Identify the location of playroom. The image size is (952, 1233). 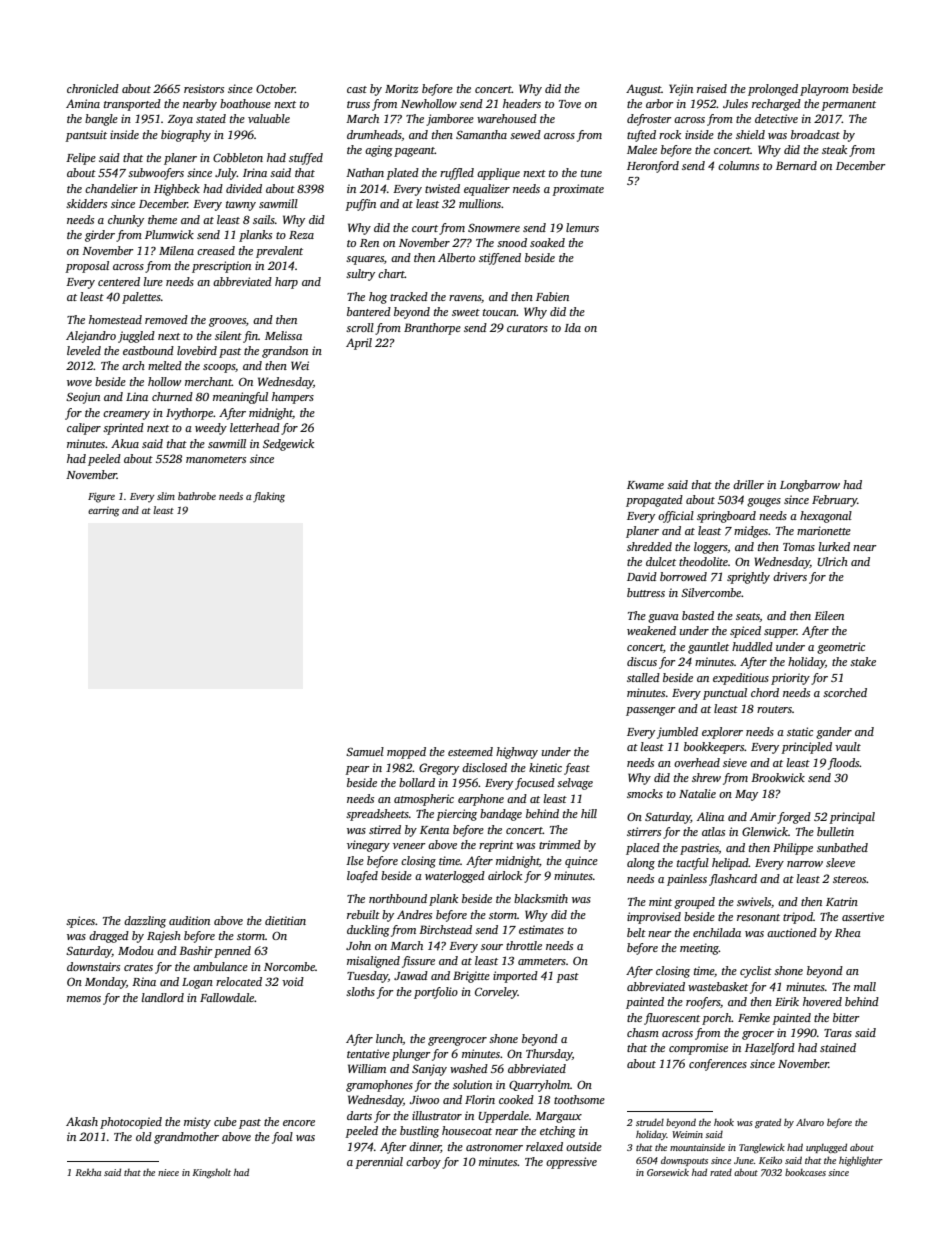
(824, 90).
